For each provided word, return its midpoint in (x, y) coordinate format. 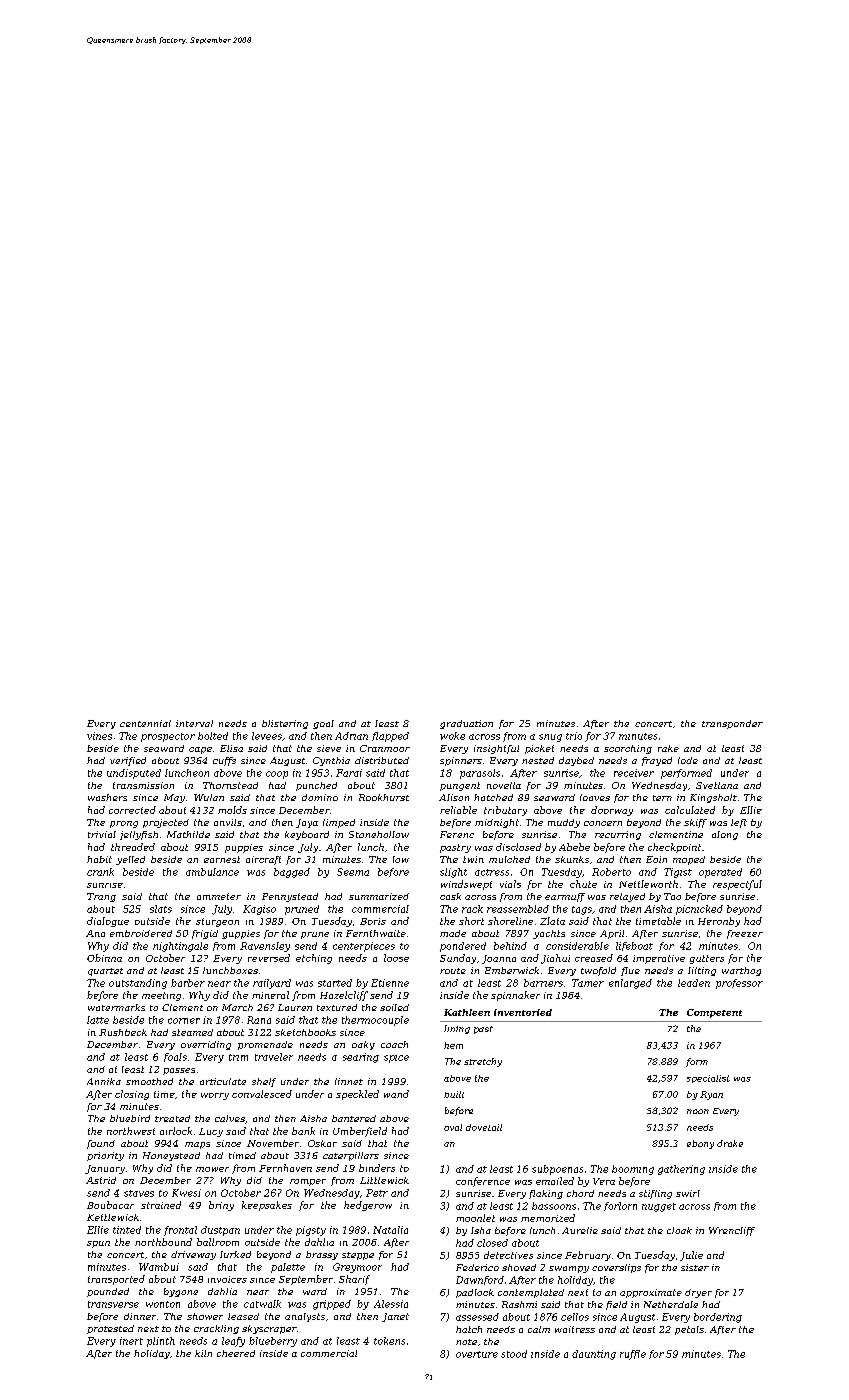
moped (689, 860)
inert (131, 1341)
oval (453, 1127)
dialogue (108, 922)
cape (200, 750)
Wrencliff (732, 1231)
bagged (292, 873)
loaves (595, 797)
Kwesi (186, 1193)
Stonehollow (379, 834)
